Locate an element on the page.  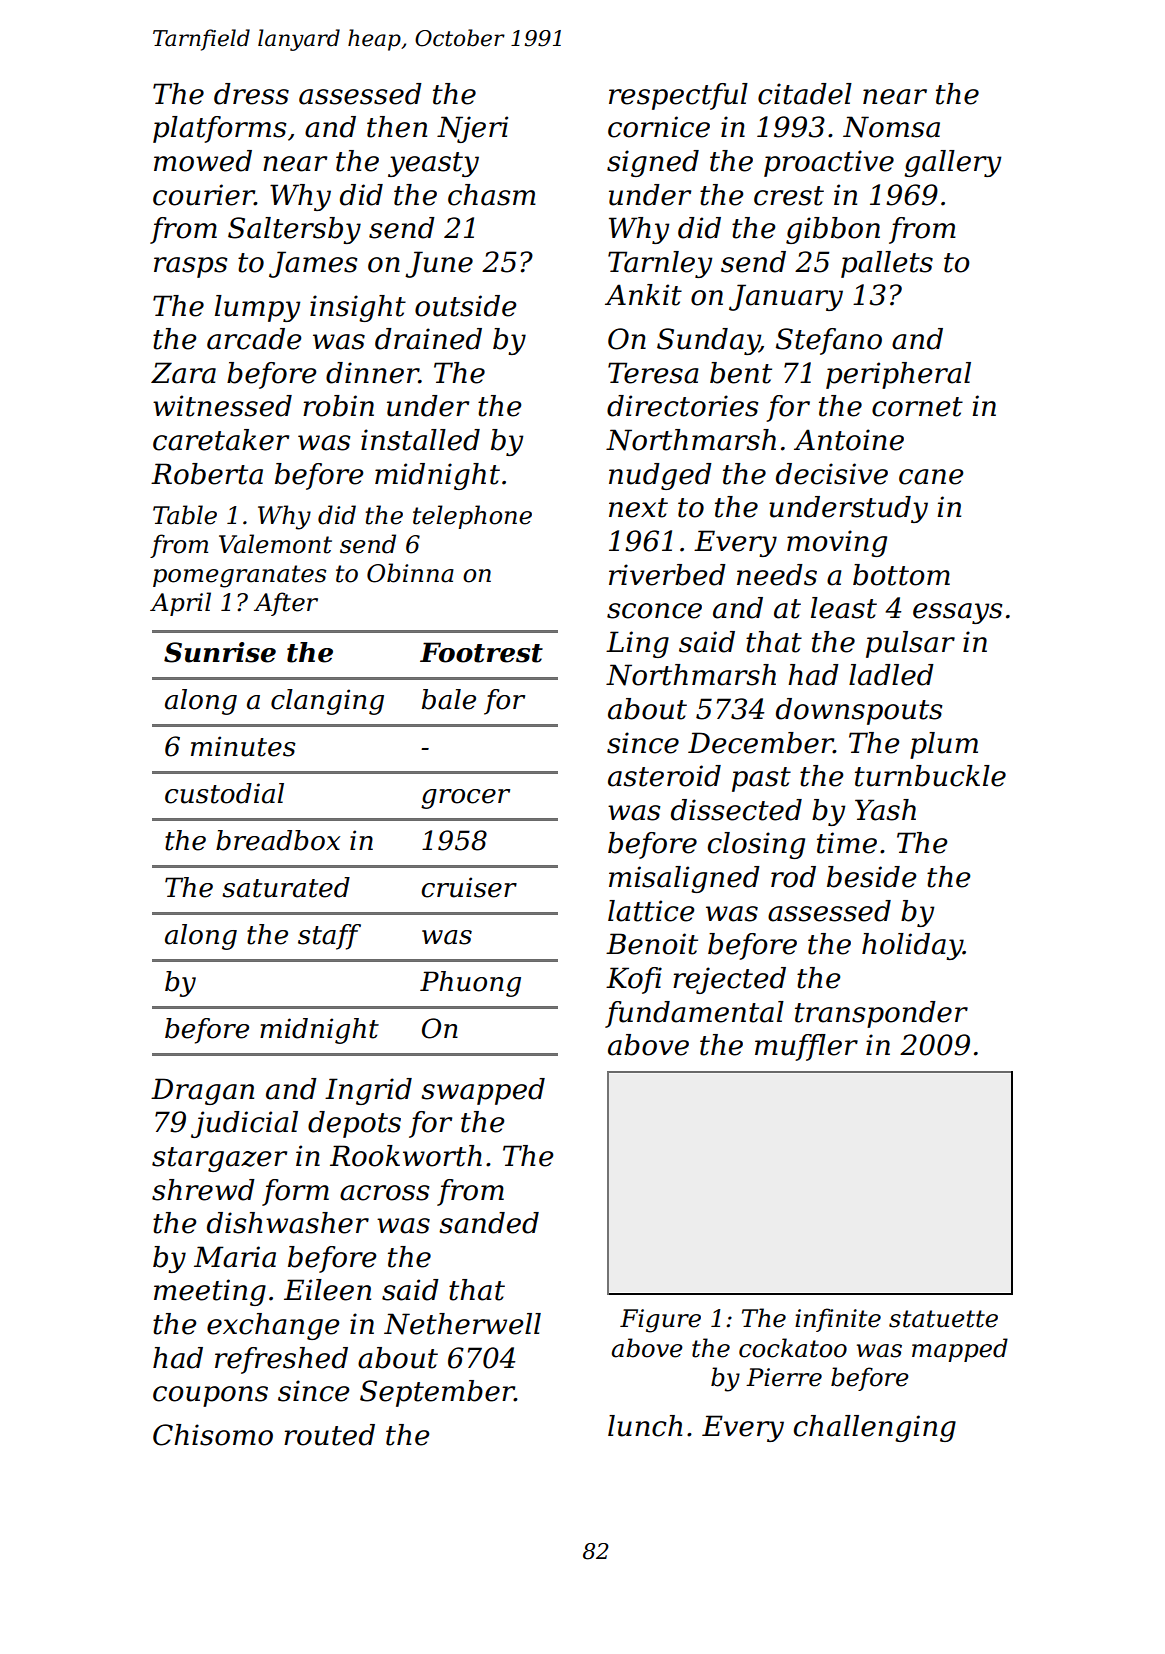
transponder is located at coordinates (881, 1014).
